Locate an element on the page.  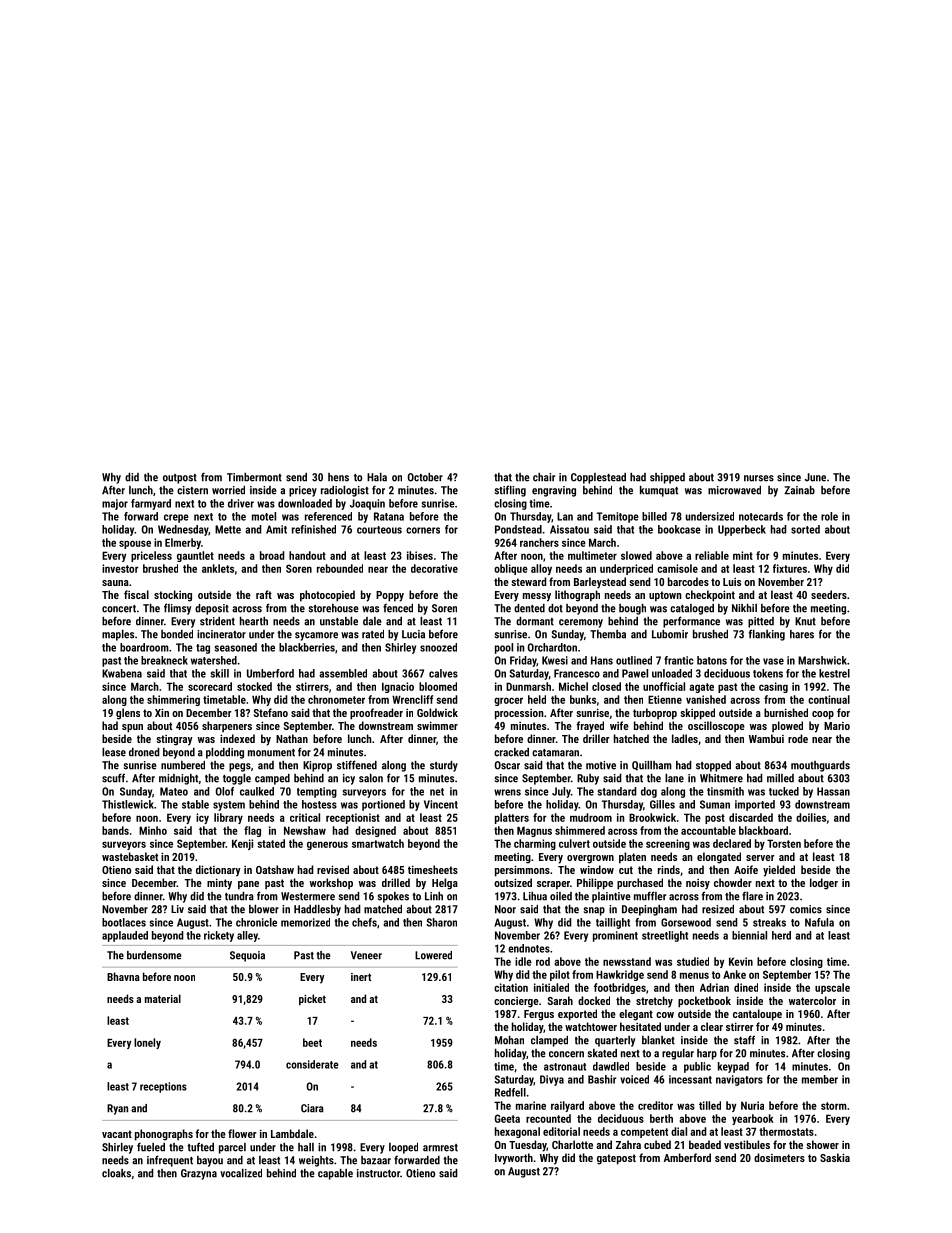
blackboard is located at coordinates (763, 830).
